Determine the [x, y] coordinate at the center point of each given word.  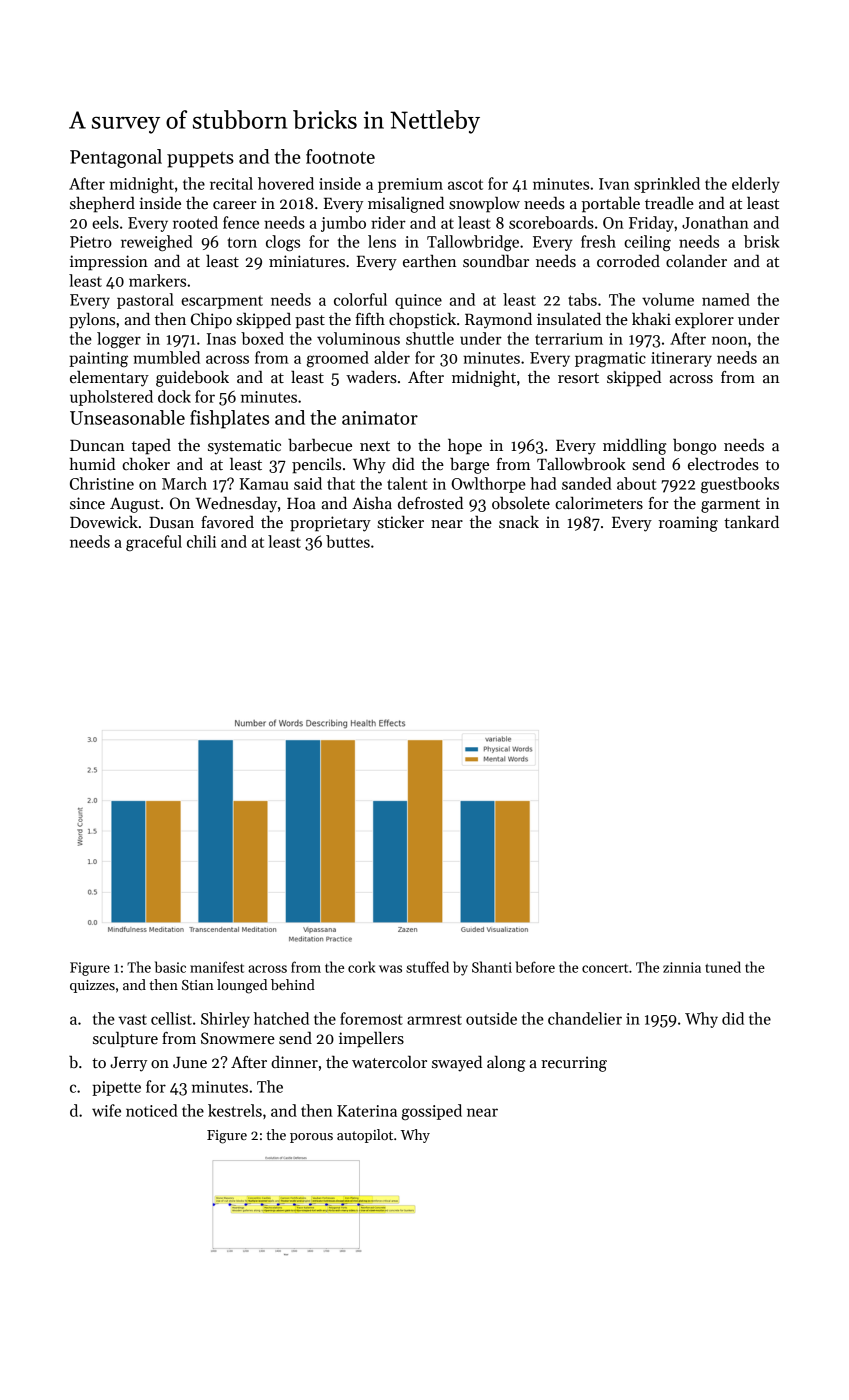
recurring [574, 1064]
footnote [340, 156]
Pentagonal [116, 158]
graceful [154, 543]
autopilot [365, 1136]
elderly [756, 185]
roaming [688, 524]
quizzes [92, 986]
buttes [348, 541]
